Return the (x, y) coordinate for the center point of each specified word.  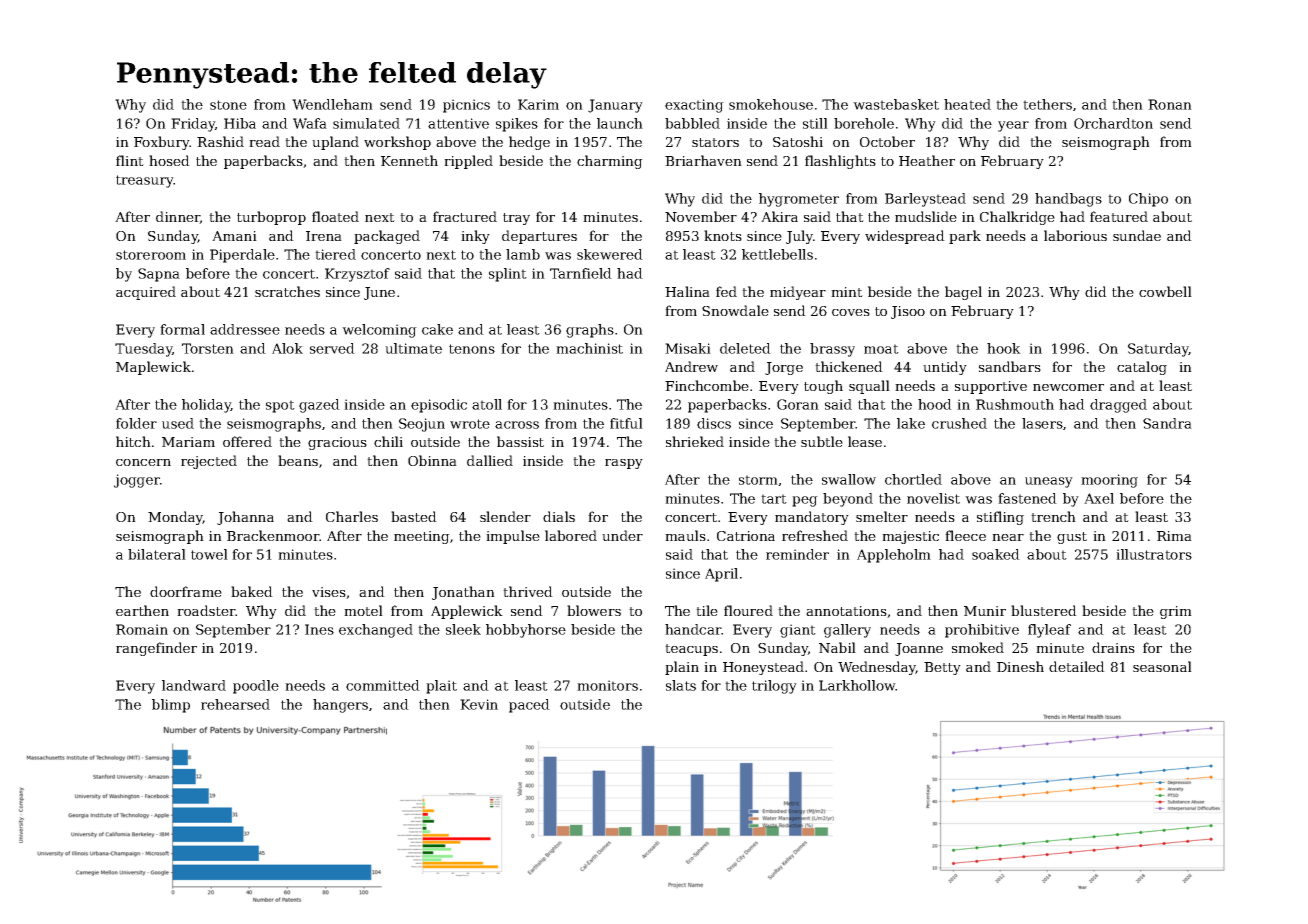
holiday (206, 406)
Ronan (1170, 104)
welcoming (379, 331)
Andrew (691, 366)
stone (228, 105)
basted (414, 516)
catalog (1142, 368)
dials (559, 516)
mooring (1109, 481)
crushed (959, 423)
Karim (538, 104)
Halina (687, 291)
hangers (340, 706)
